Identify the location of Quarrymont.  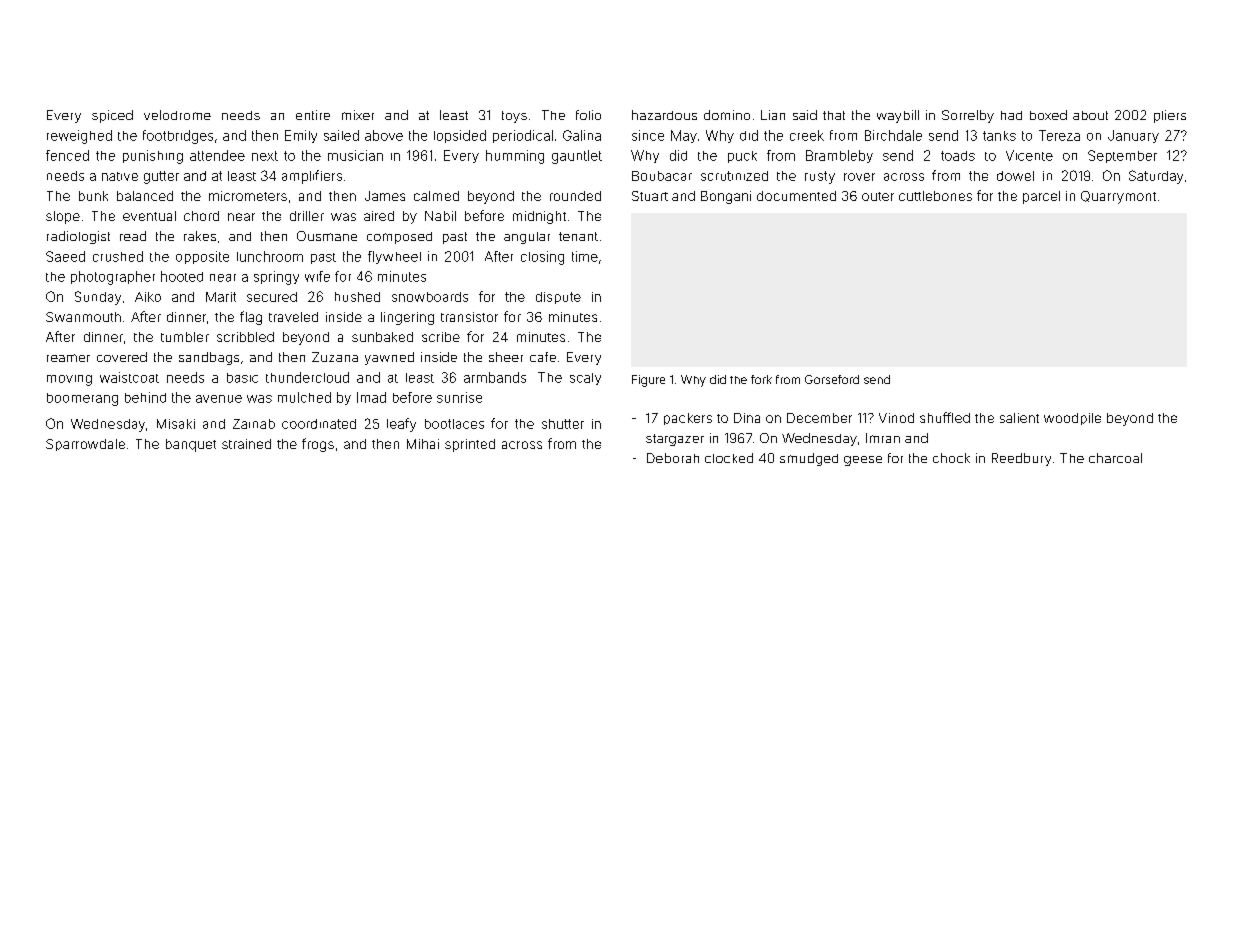
(1118, 197).
